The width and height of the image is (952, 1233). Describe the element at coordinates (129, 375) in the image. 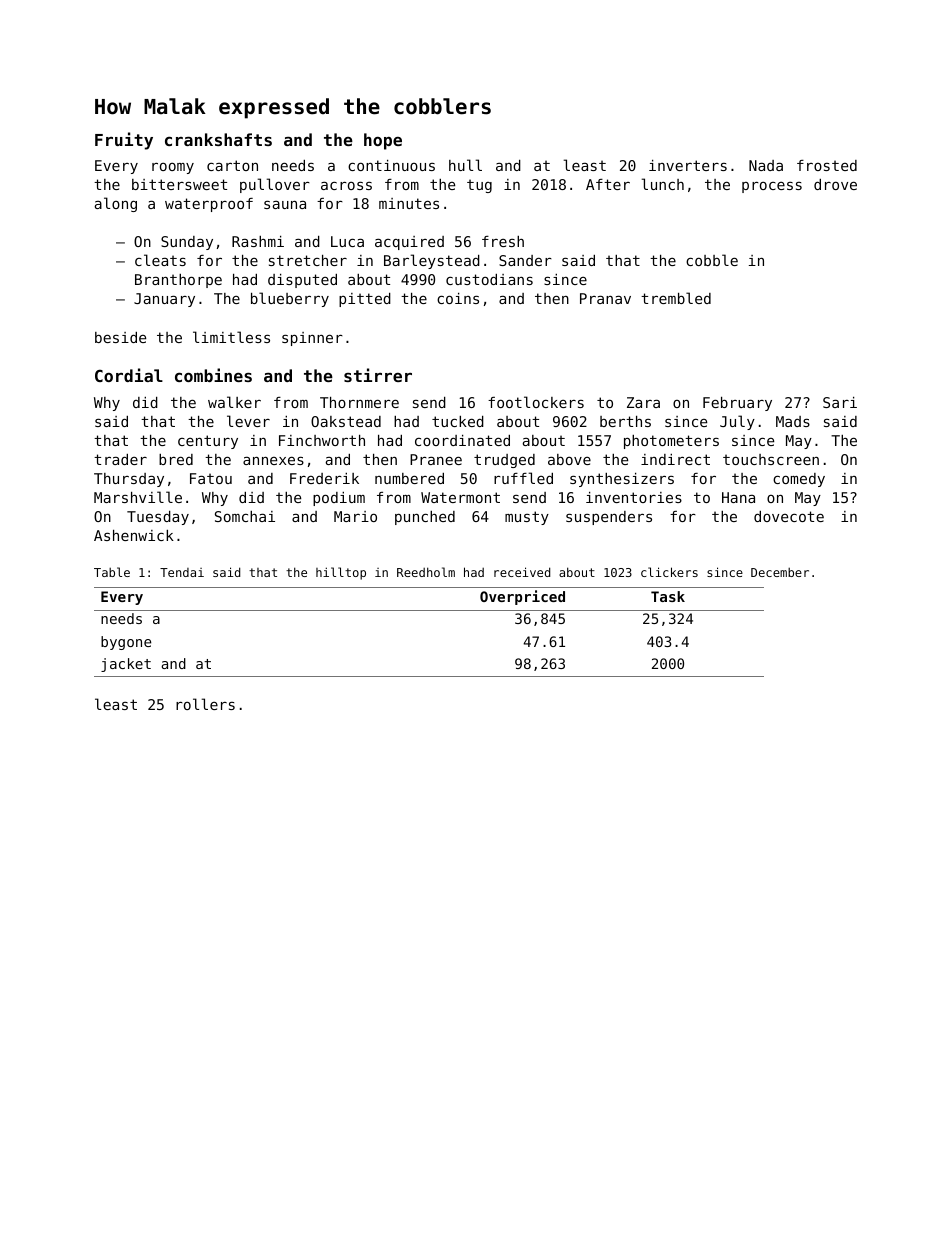

I see `Cordial` at that location.
